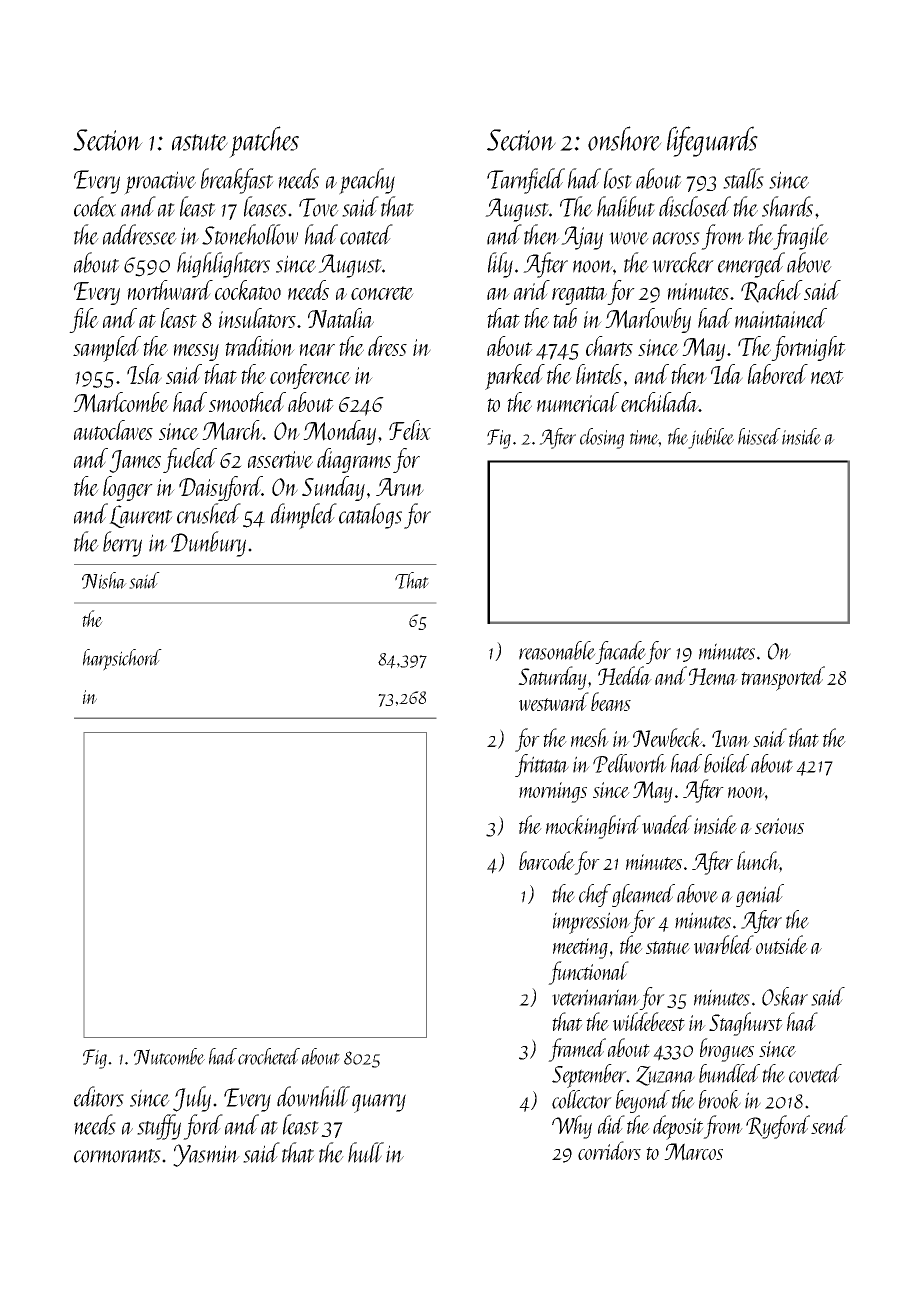 This screenshot has height=1311, width=924. What do you see at coordinates (206, 1155) in the screenshot?
I see `Yasmin` at bounding box center [206, 1155].
